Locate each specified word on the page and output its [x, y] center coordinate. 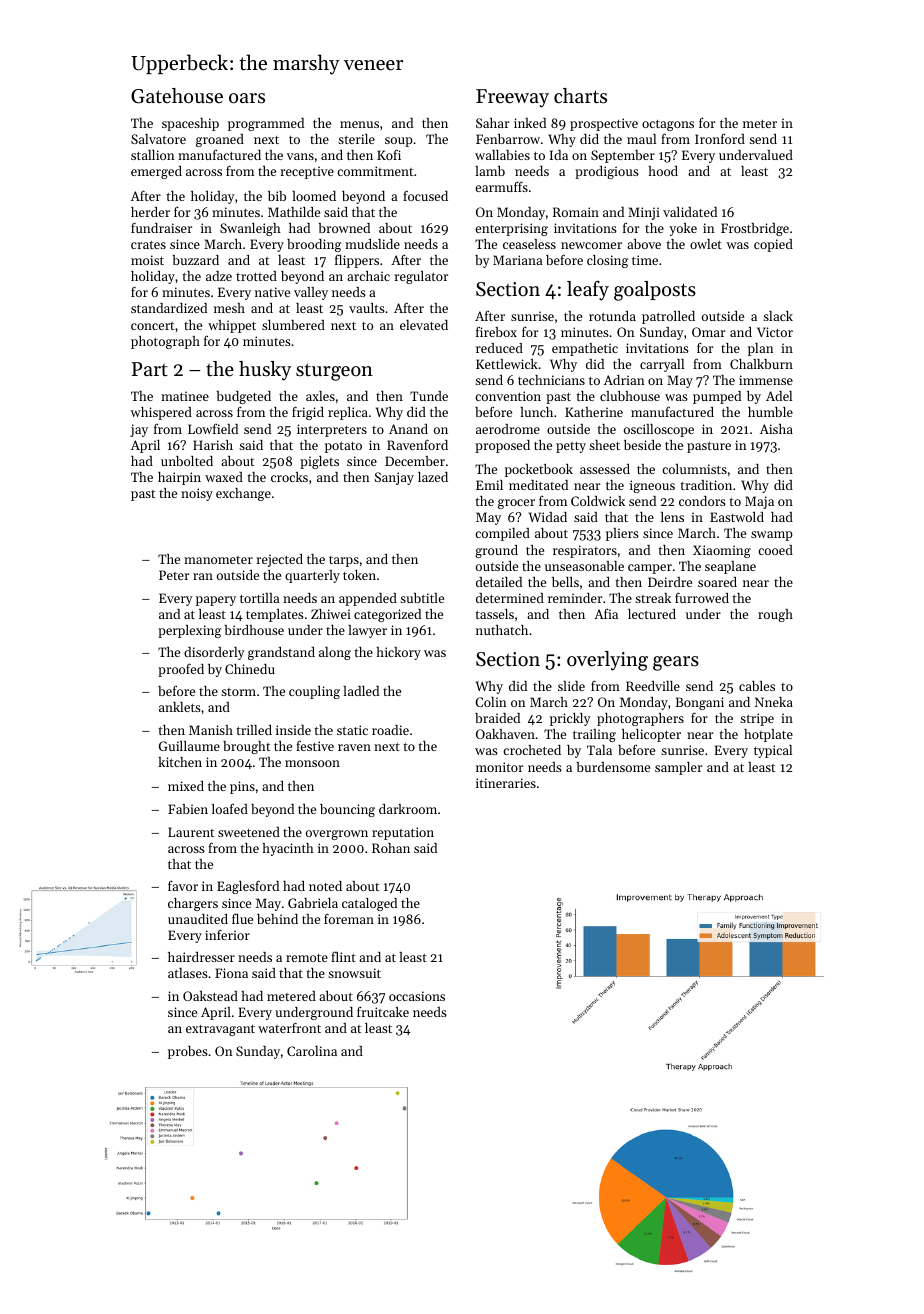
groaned [220, 140]
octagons [668, 125]
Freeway [512, 98]
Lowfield [213, 429]
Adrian [624, 380]
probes [188, 1052]
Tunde [429, 396]
